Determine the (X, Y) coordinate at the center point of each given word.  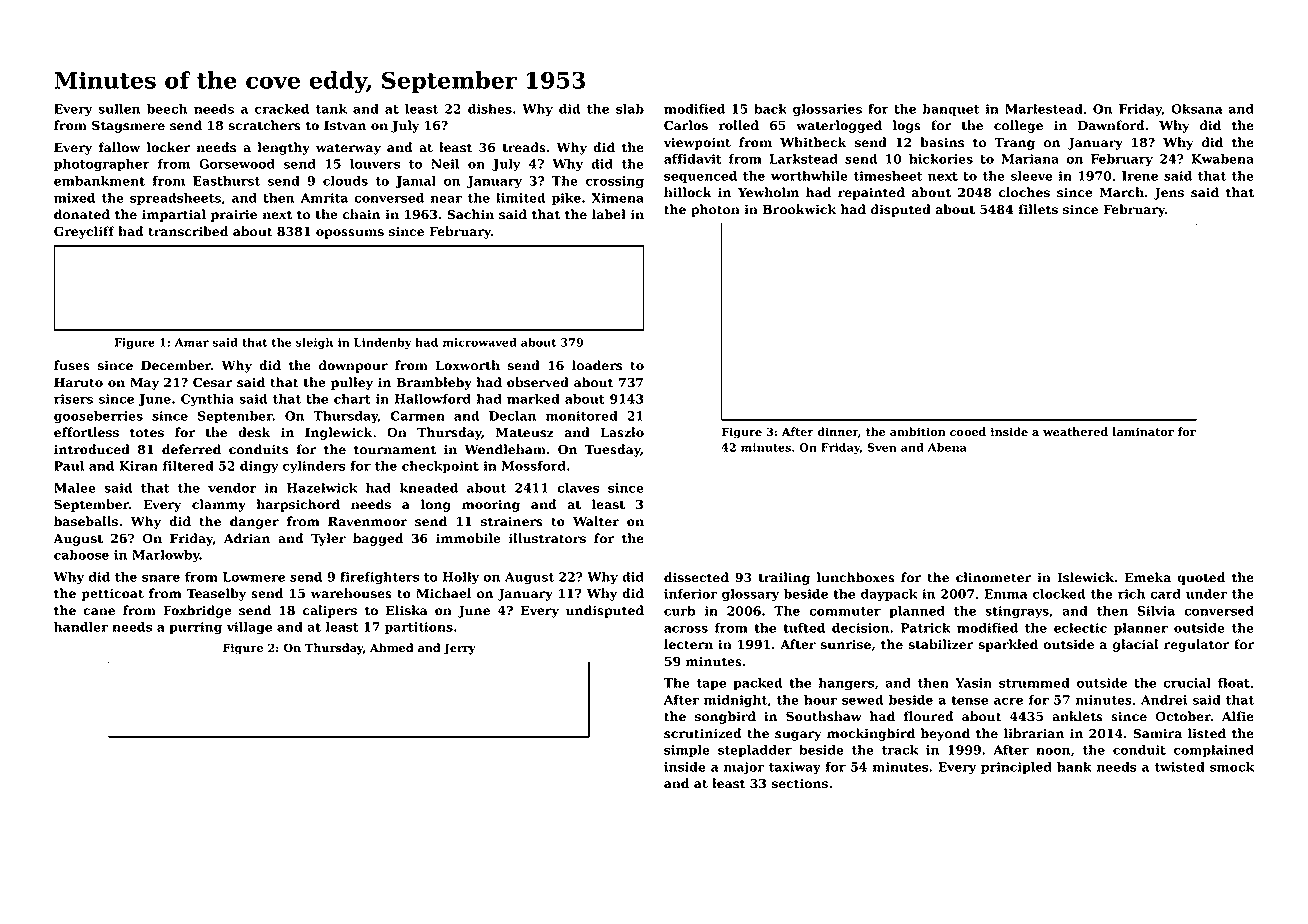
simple (687, 751)
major (744, 768)
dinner (837, 432)
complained (1214, 751)
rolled (739, 125)
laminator (1143, 432)
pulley (352, 383)
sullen (119, 109)
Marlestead (1044, 109)
